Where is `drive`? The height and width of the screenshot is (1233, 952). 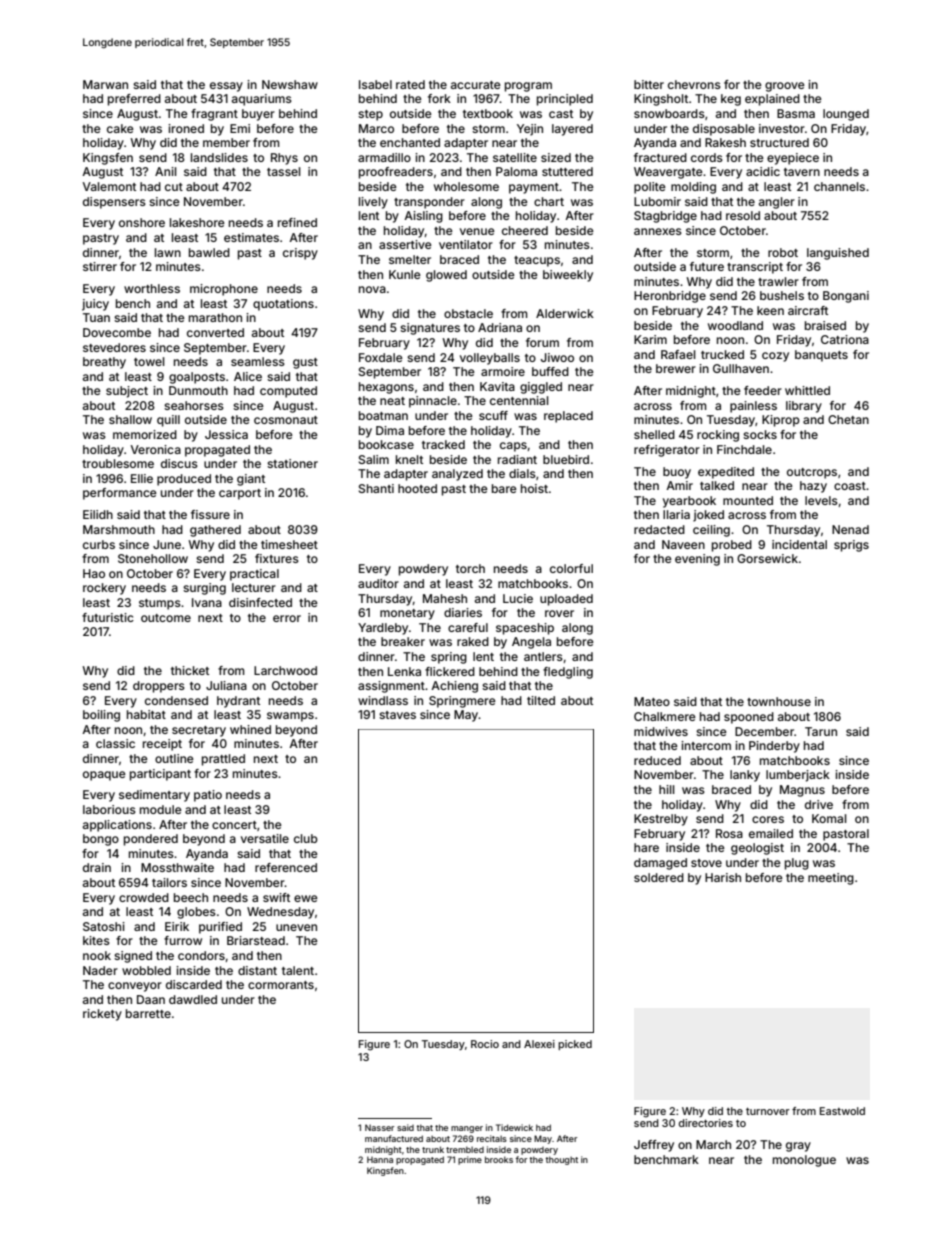
drive is located at coordinates (819, 804).
